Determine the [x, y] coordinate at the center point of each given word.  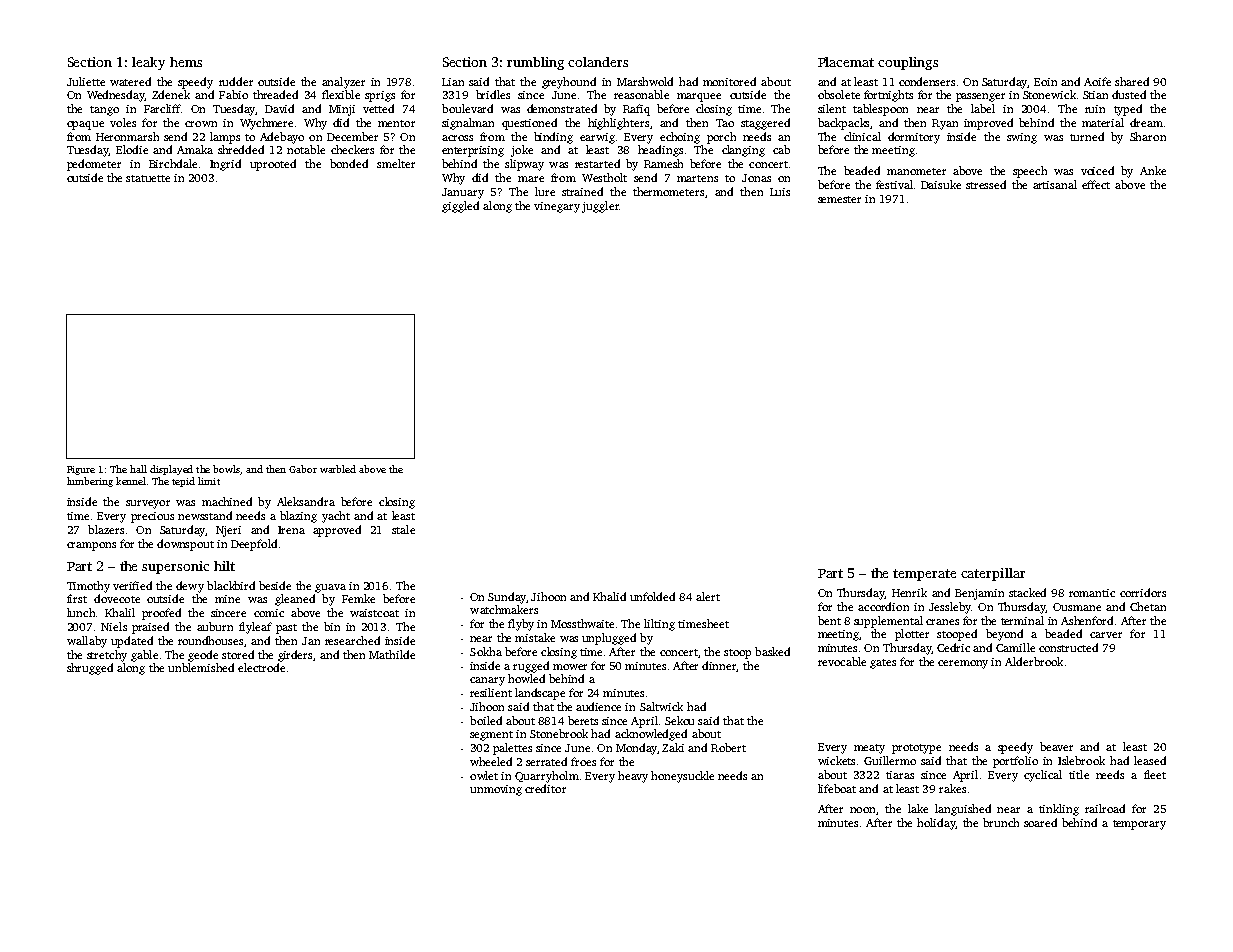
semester [839, 199]
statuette [148, 178]
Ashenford [1087, 620]
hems [186, 62]
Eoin [1045, 82]
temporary [1139, 825]
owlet [484, 775]
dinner [719, 666]
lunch [81, 612]
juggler [600, 207]
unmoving [496, 790]
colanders [598, 62]
